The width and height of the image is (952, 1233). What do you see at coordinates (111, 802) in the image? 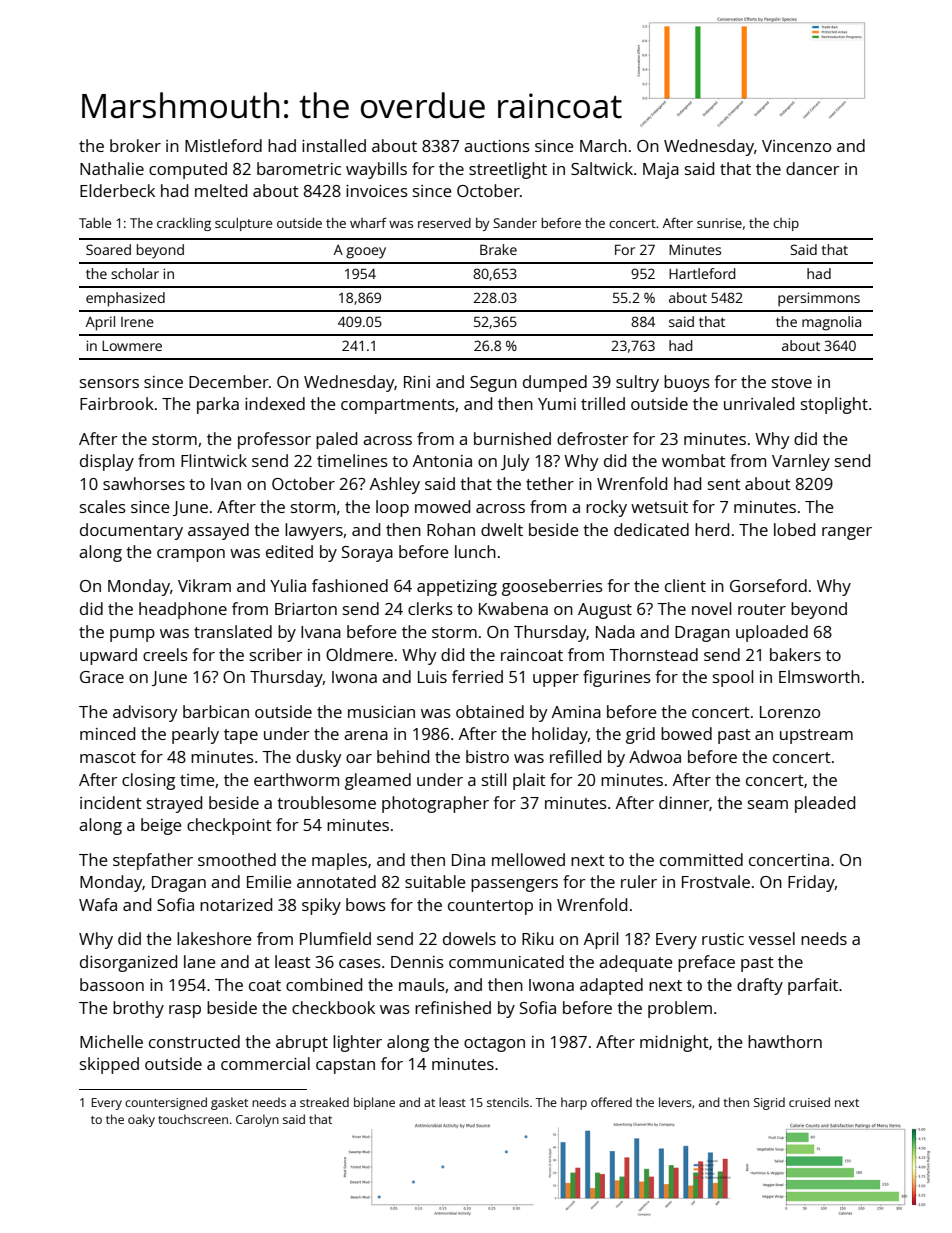
I see `incident` at bounding box center [111, 802].
